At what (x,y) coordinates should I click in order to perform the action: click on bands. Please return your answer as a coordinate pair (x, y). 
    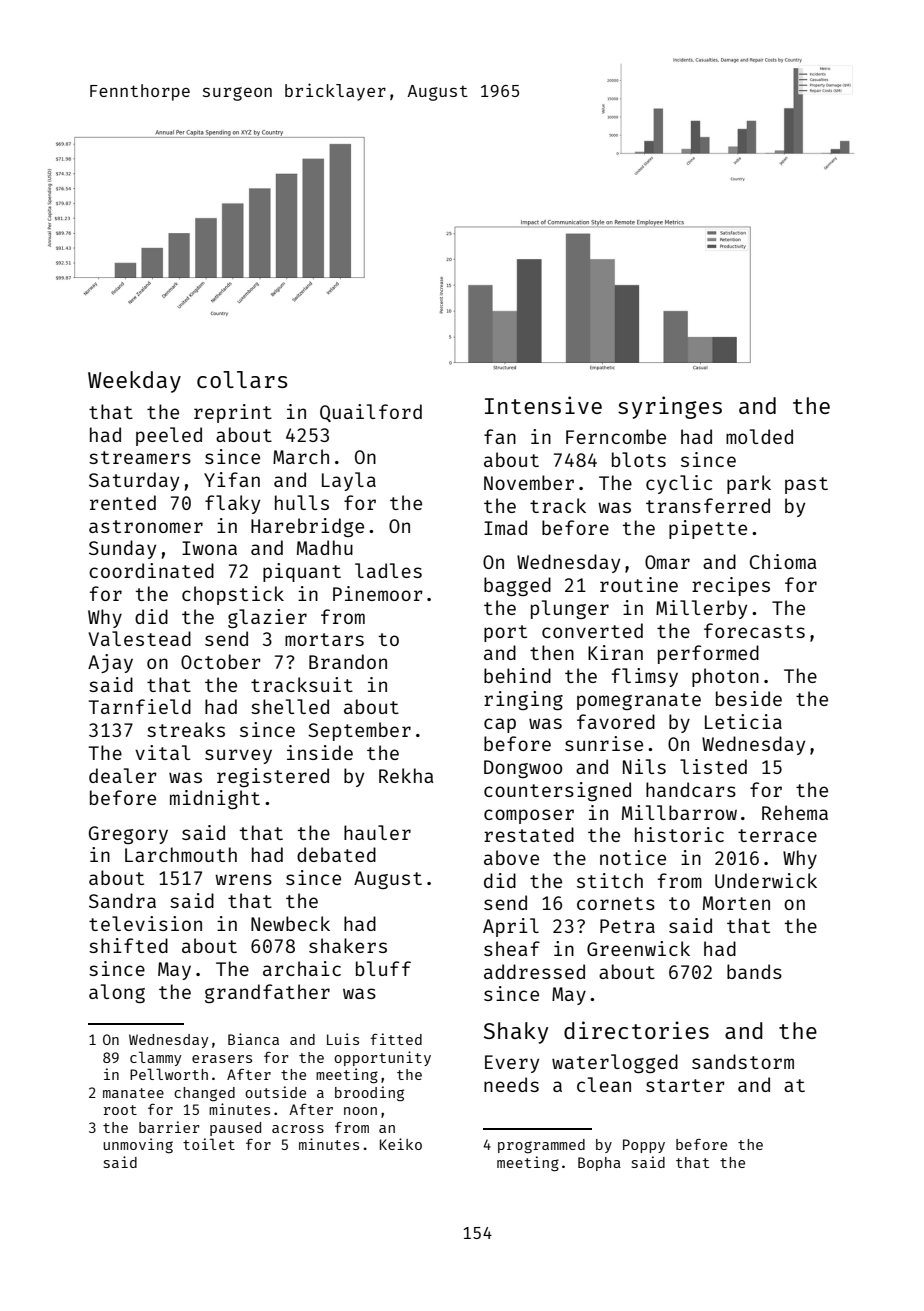
    Looking at the image, I should click on (754, 971).
